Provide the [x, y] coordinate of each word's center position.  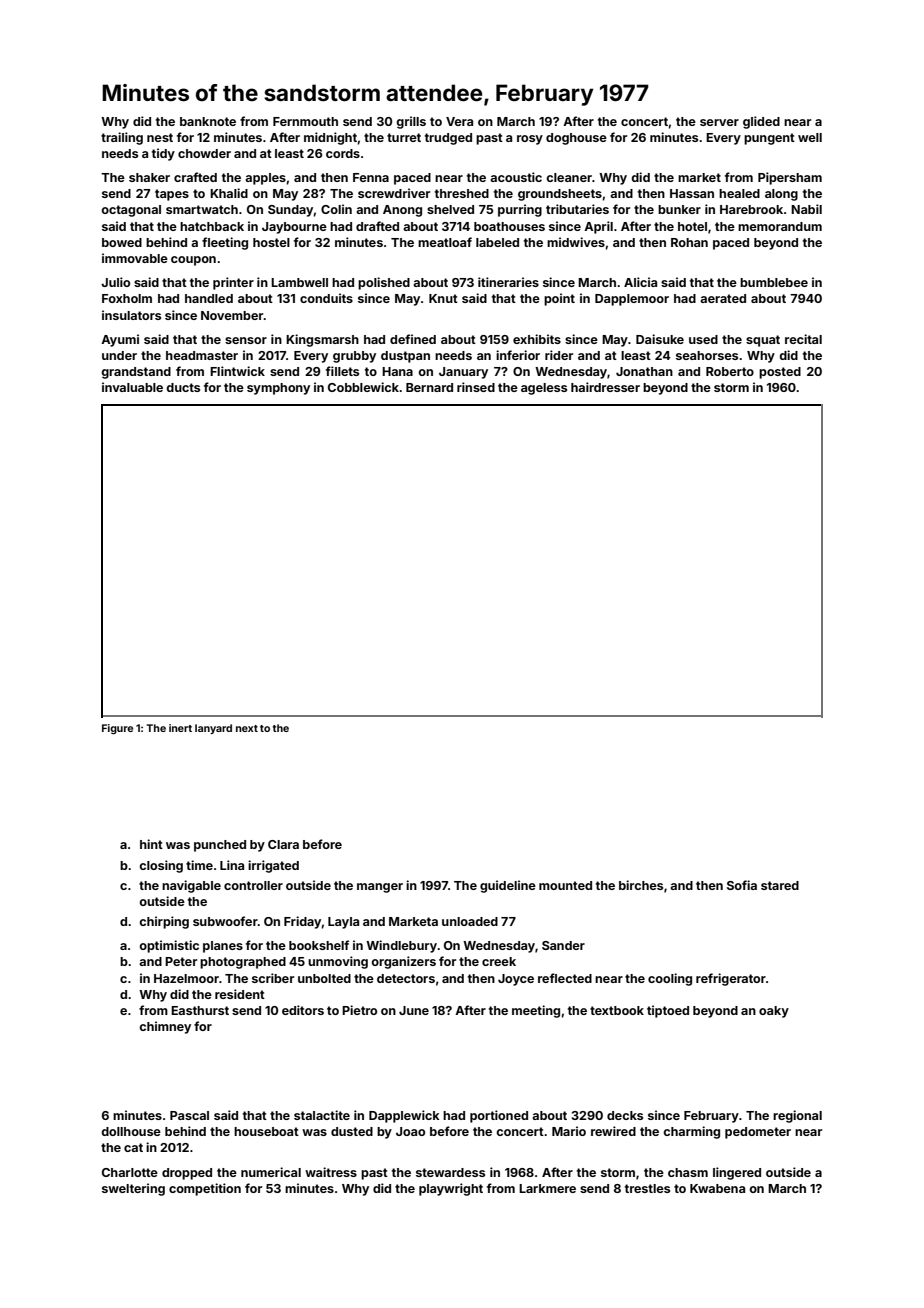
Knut [443, 298]
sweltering [133, 1189]
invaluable [132, 387]
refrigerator [731, 979]
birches [641, 885]
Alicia [640, 282]
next [247, 728]
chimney [165, 1027]
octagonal [131, 211]
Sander [563, 945]
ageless [544, 389]
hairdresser [605, 387]
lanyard [213, 729]
